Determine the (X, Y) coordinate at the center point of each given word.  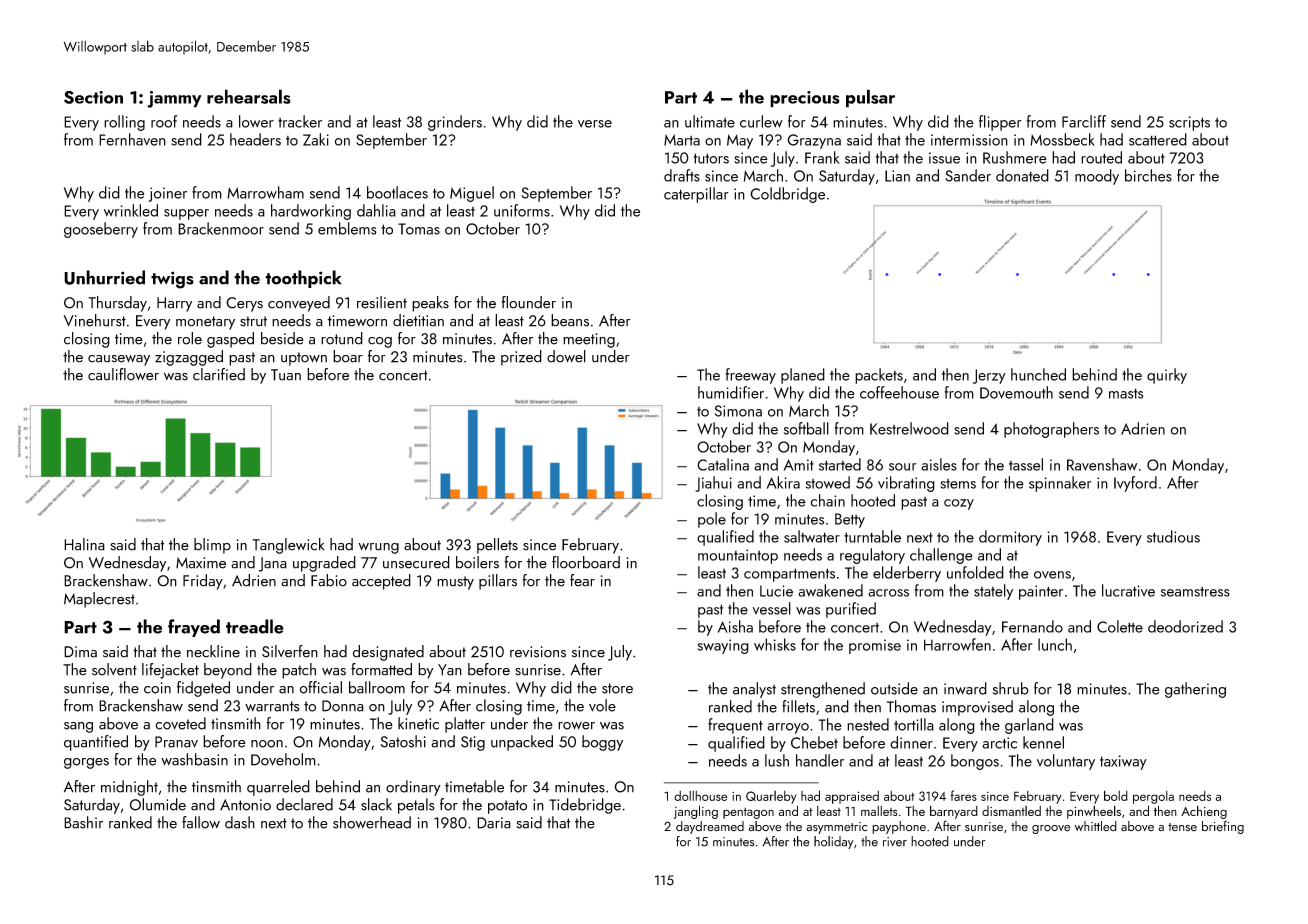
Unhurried (104, 277)
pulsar (870, 98)
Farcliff (1084, 121)
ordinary (413, 788)
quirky (1167, 376)
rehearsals (249, 96)
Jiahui (713, 484)
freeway (751, 376)
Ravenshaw (1102, 464)
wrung (378, 548)
